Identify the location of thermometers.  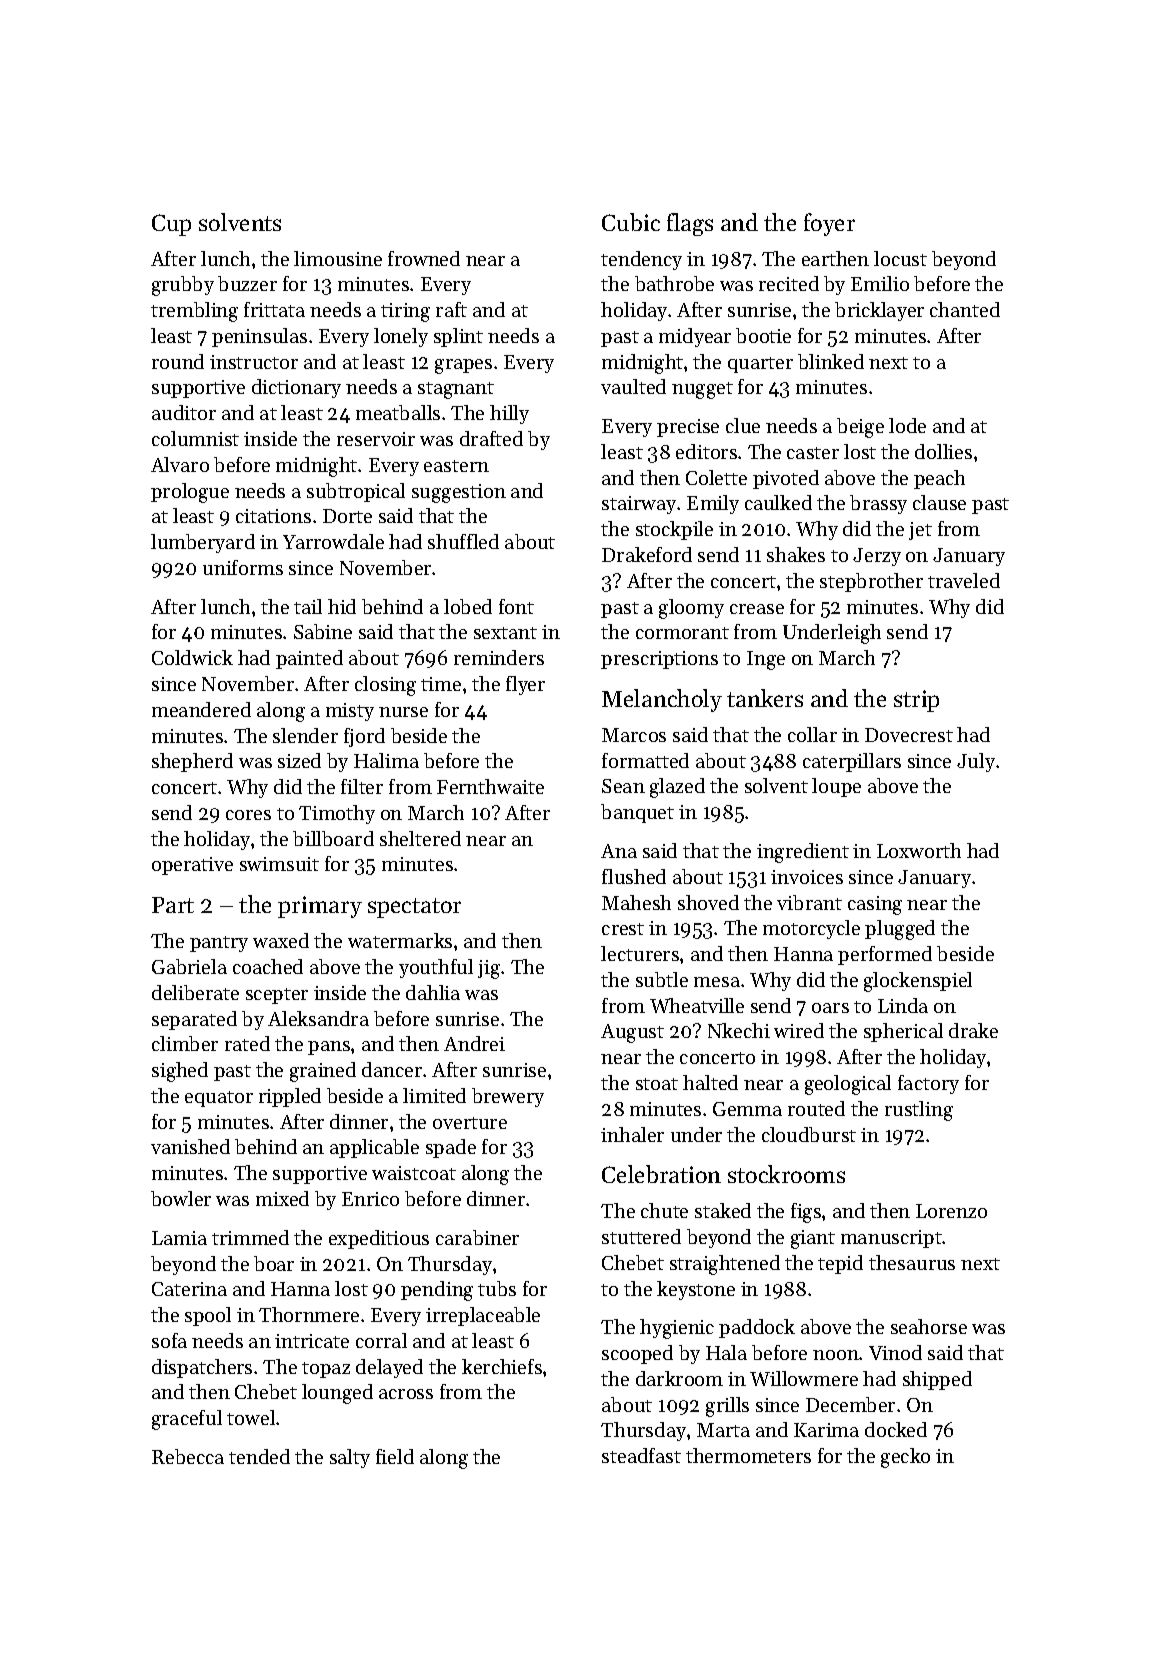
(748, 1455).
